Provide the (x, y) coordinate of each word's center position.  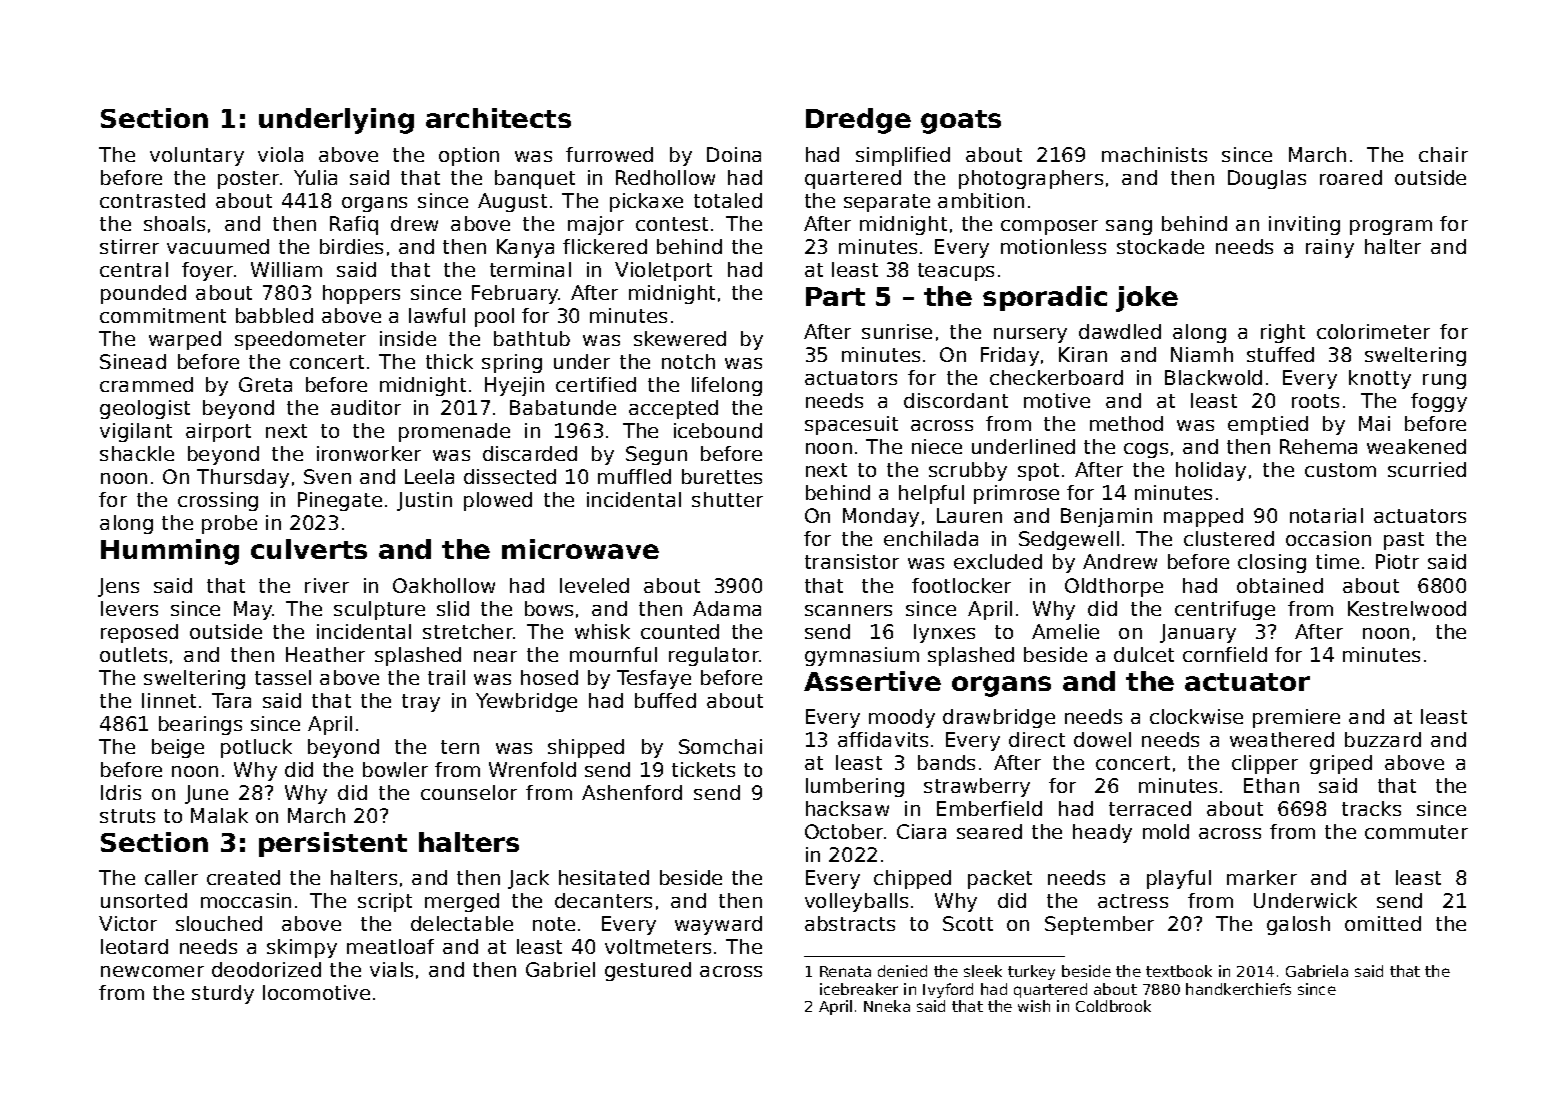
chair (1443, 154)
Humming (170, 552)
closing (1272, 563)
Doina (734, 154)
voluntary (197, 156)
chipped (912, 879)
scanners (848, 610)
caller (171, 877)
